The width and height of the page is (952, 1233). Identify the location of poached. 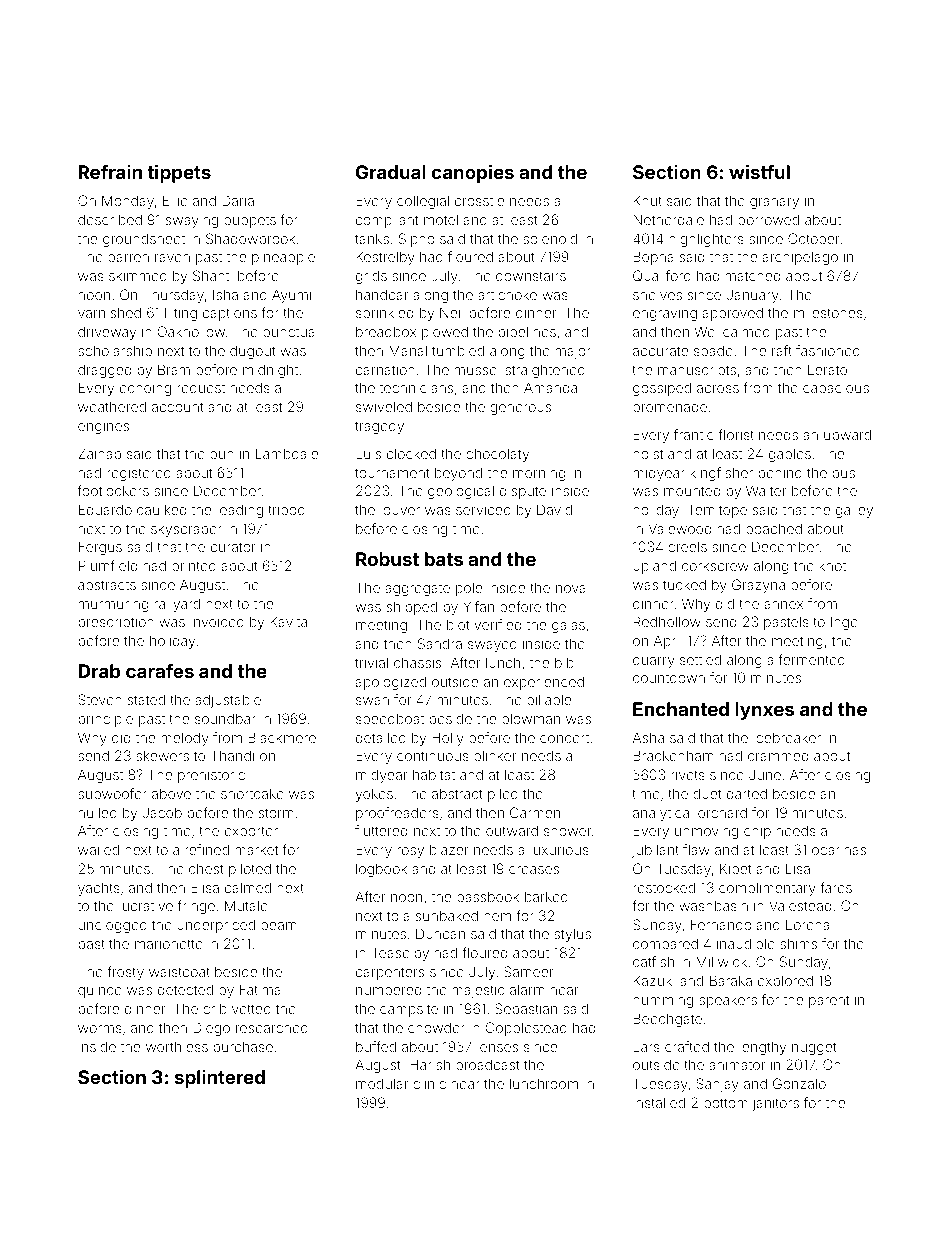
(774, 530).
